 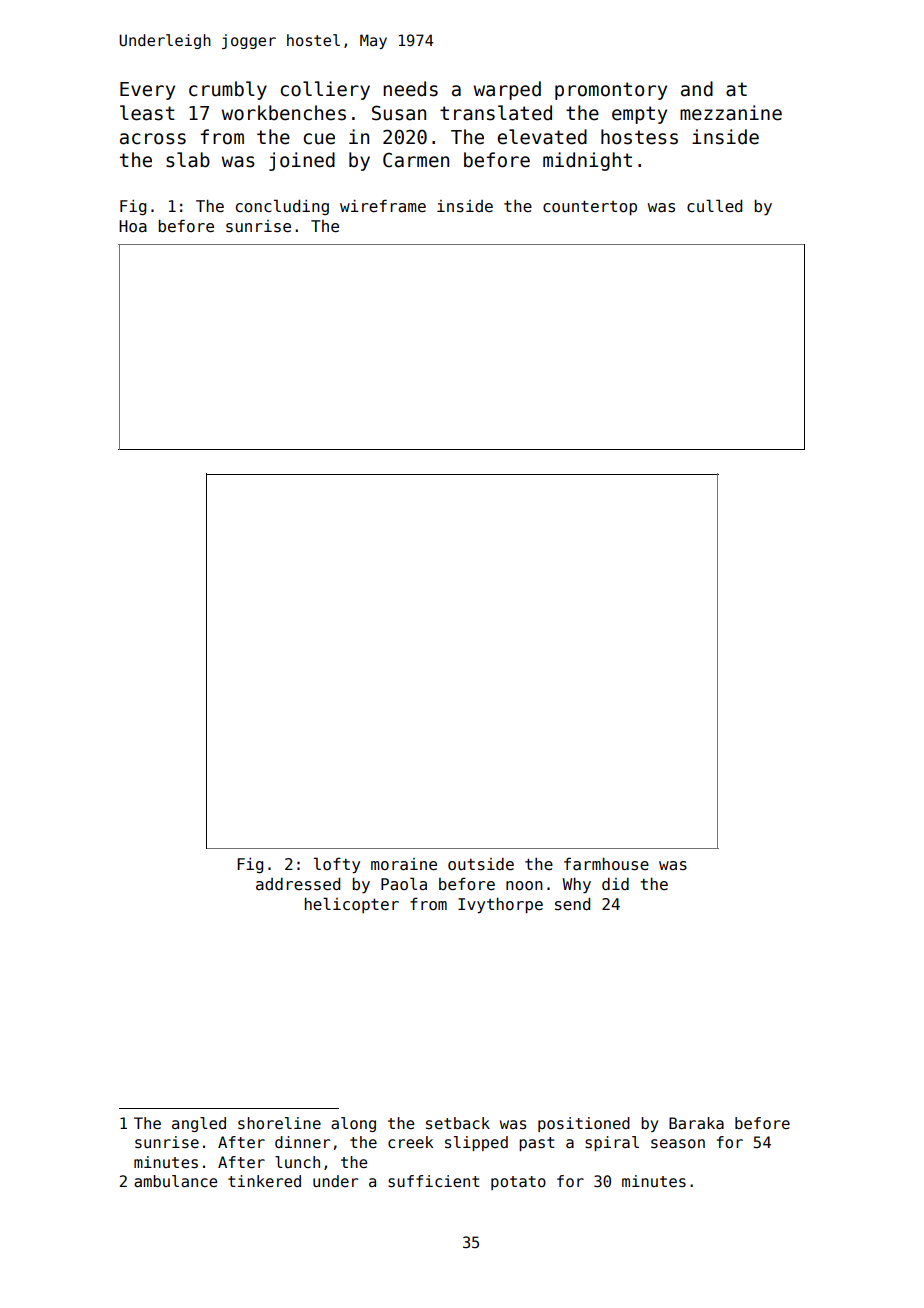 What do you see at coordinates (731, 113) in the image?
I see `mezzanine` at bounding box center [731, 113].
